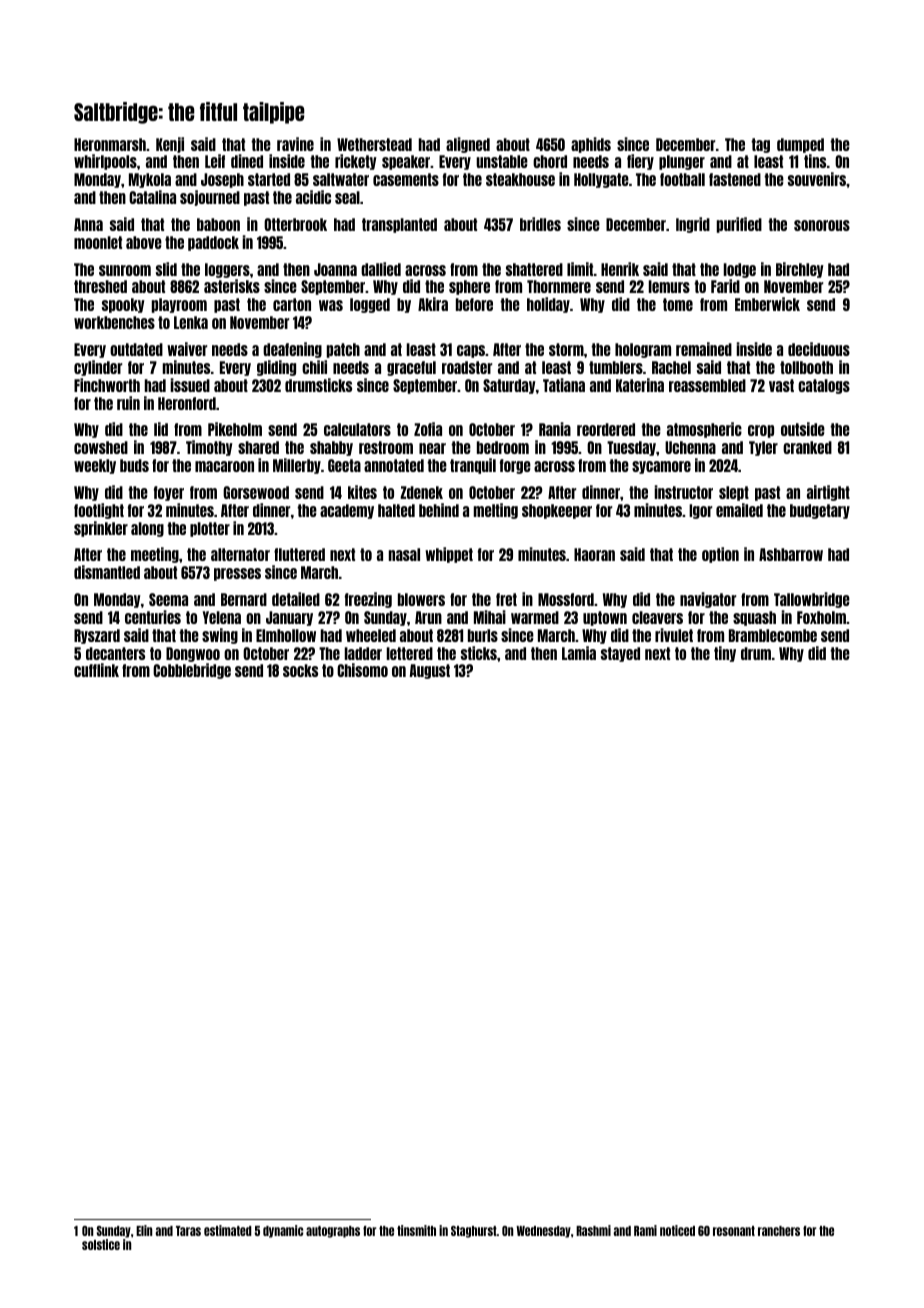 This document has height=1308, width=924. What do you see at coordinates (543, 1232) in the document?
I see `Wednesday` at bounding box center [543, 1232].
